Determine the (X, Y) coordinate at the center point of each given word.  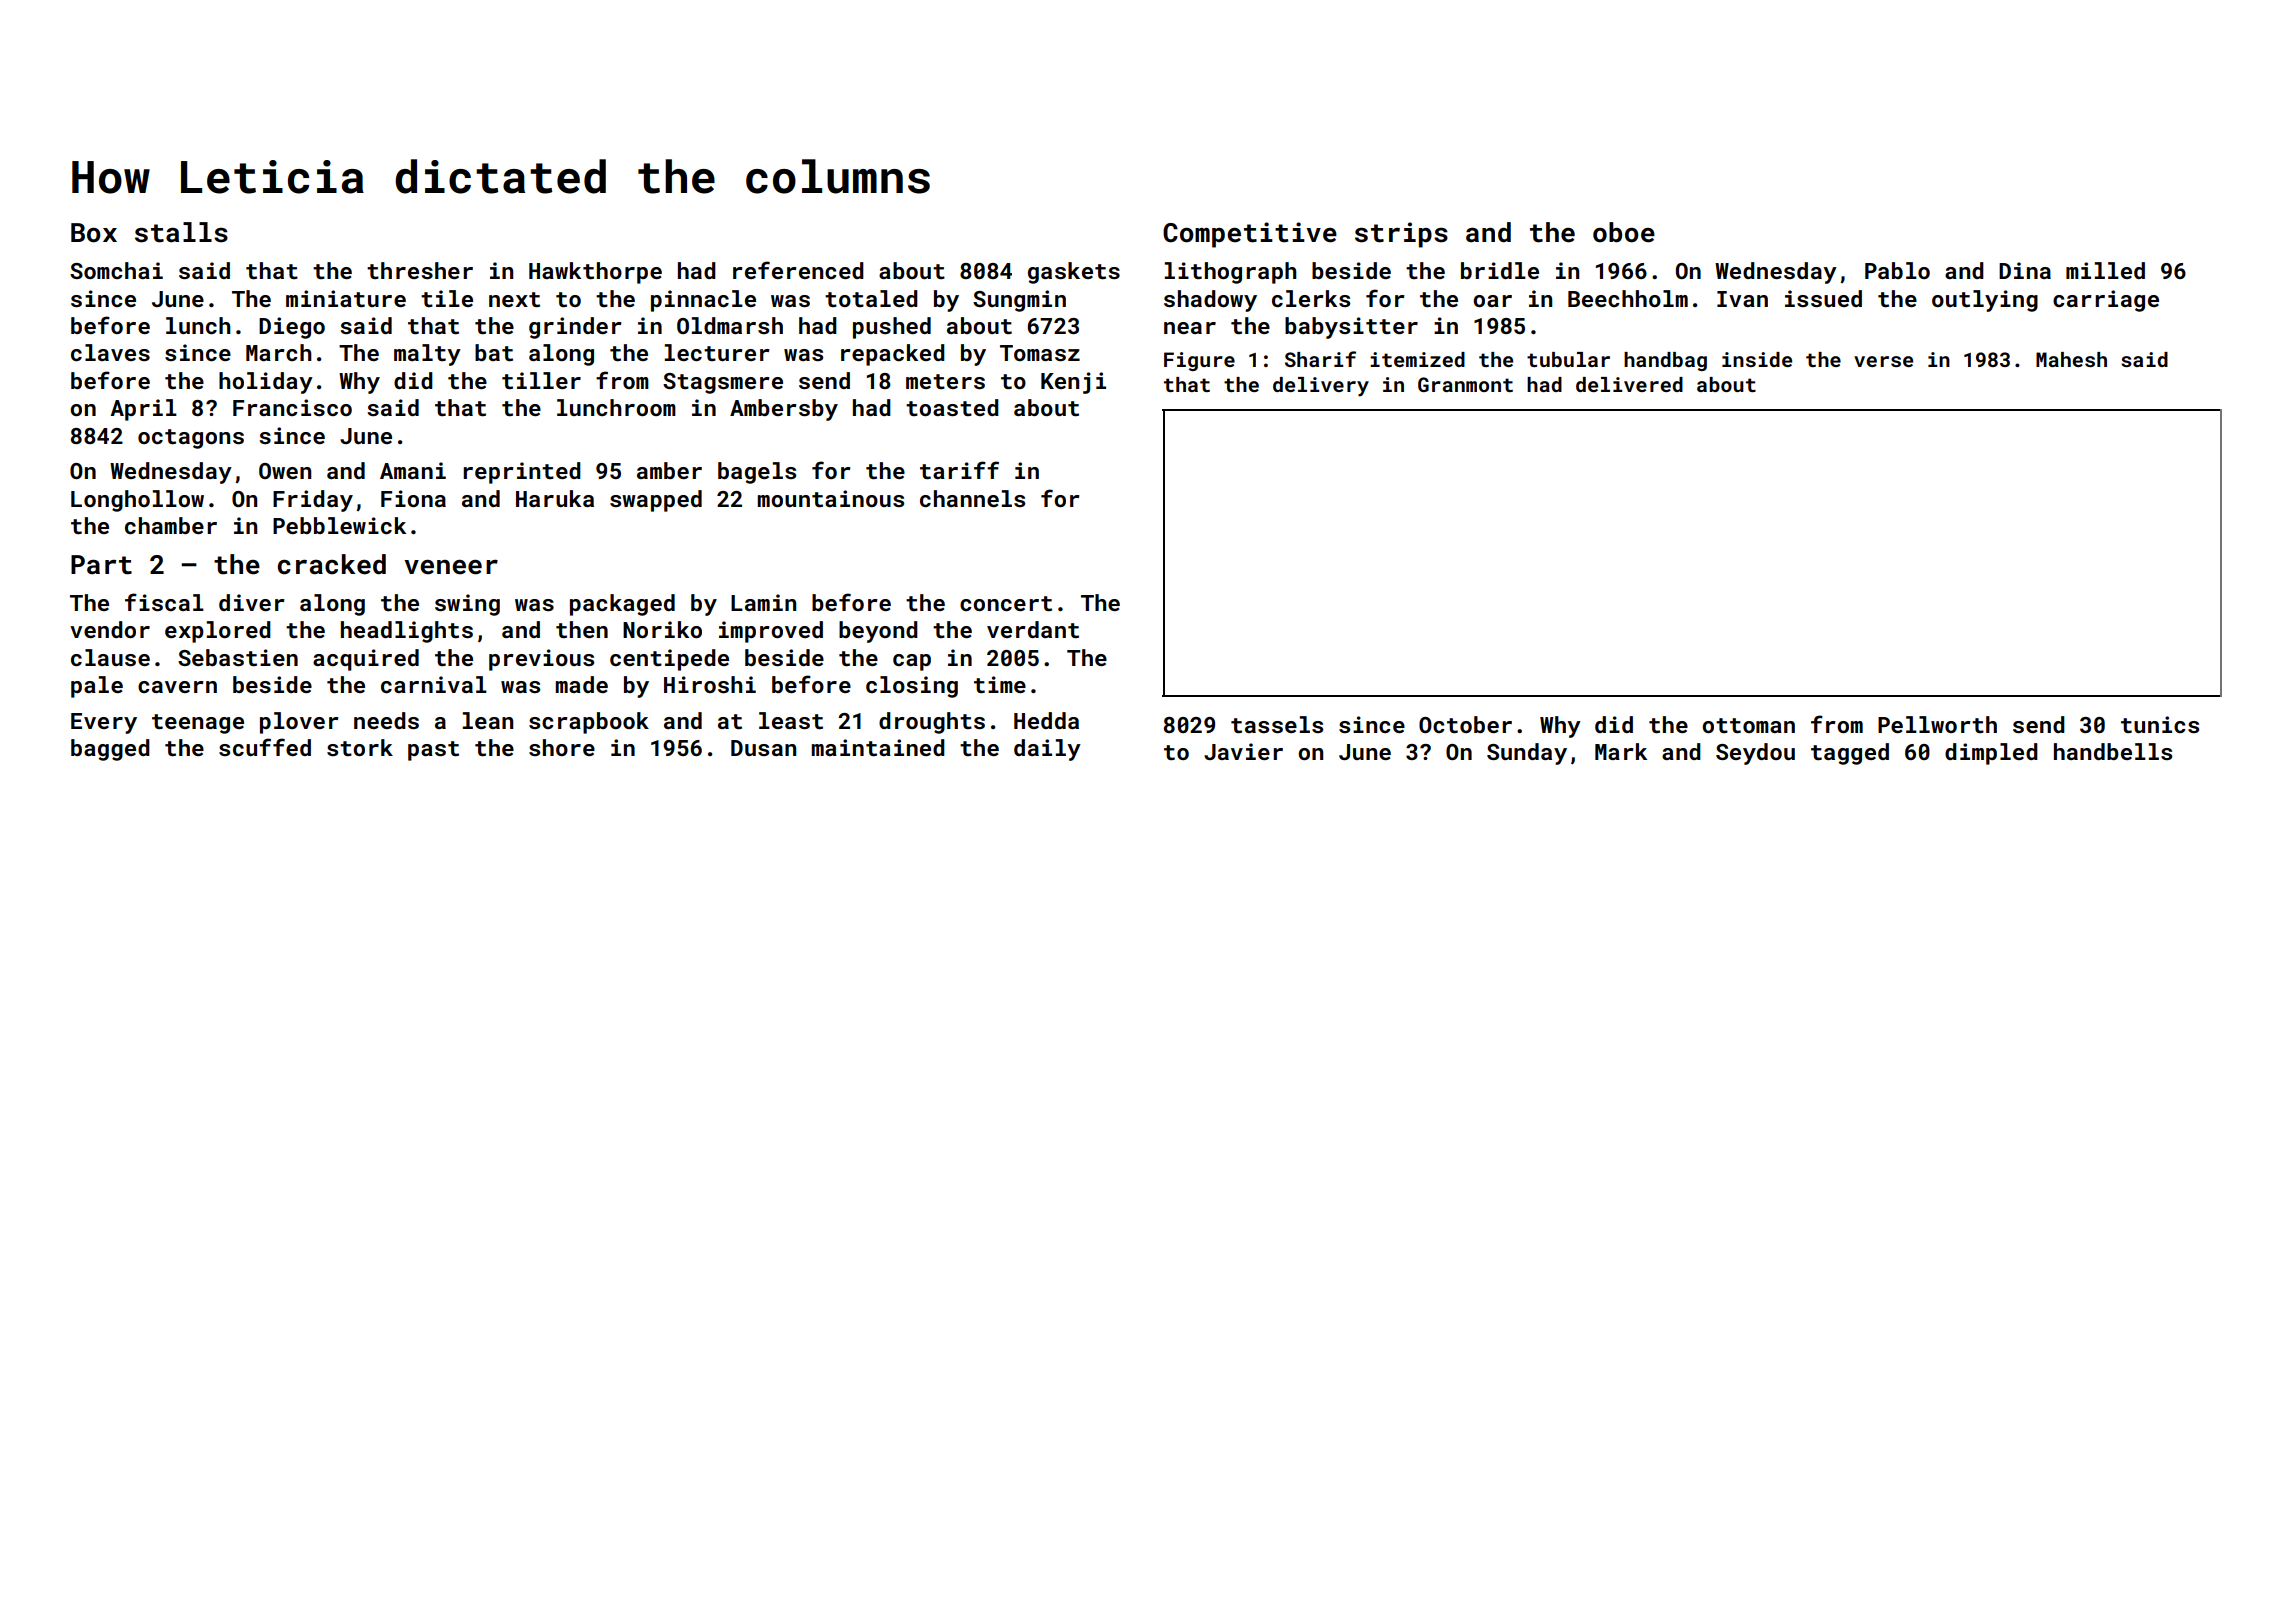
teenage (198, 724)
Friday (313, 501)
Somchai (116, 270)
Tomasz (1040, 353)
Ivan (1742, 299)
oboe (1624, 232)
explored (218, 632)
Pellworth (1937, 724)
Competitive (1250, 235)
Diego (292, 328)
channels (972, 498)
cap (912, 662)
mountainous (830, 498)
